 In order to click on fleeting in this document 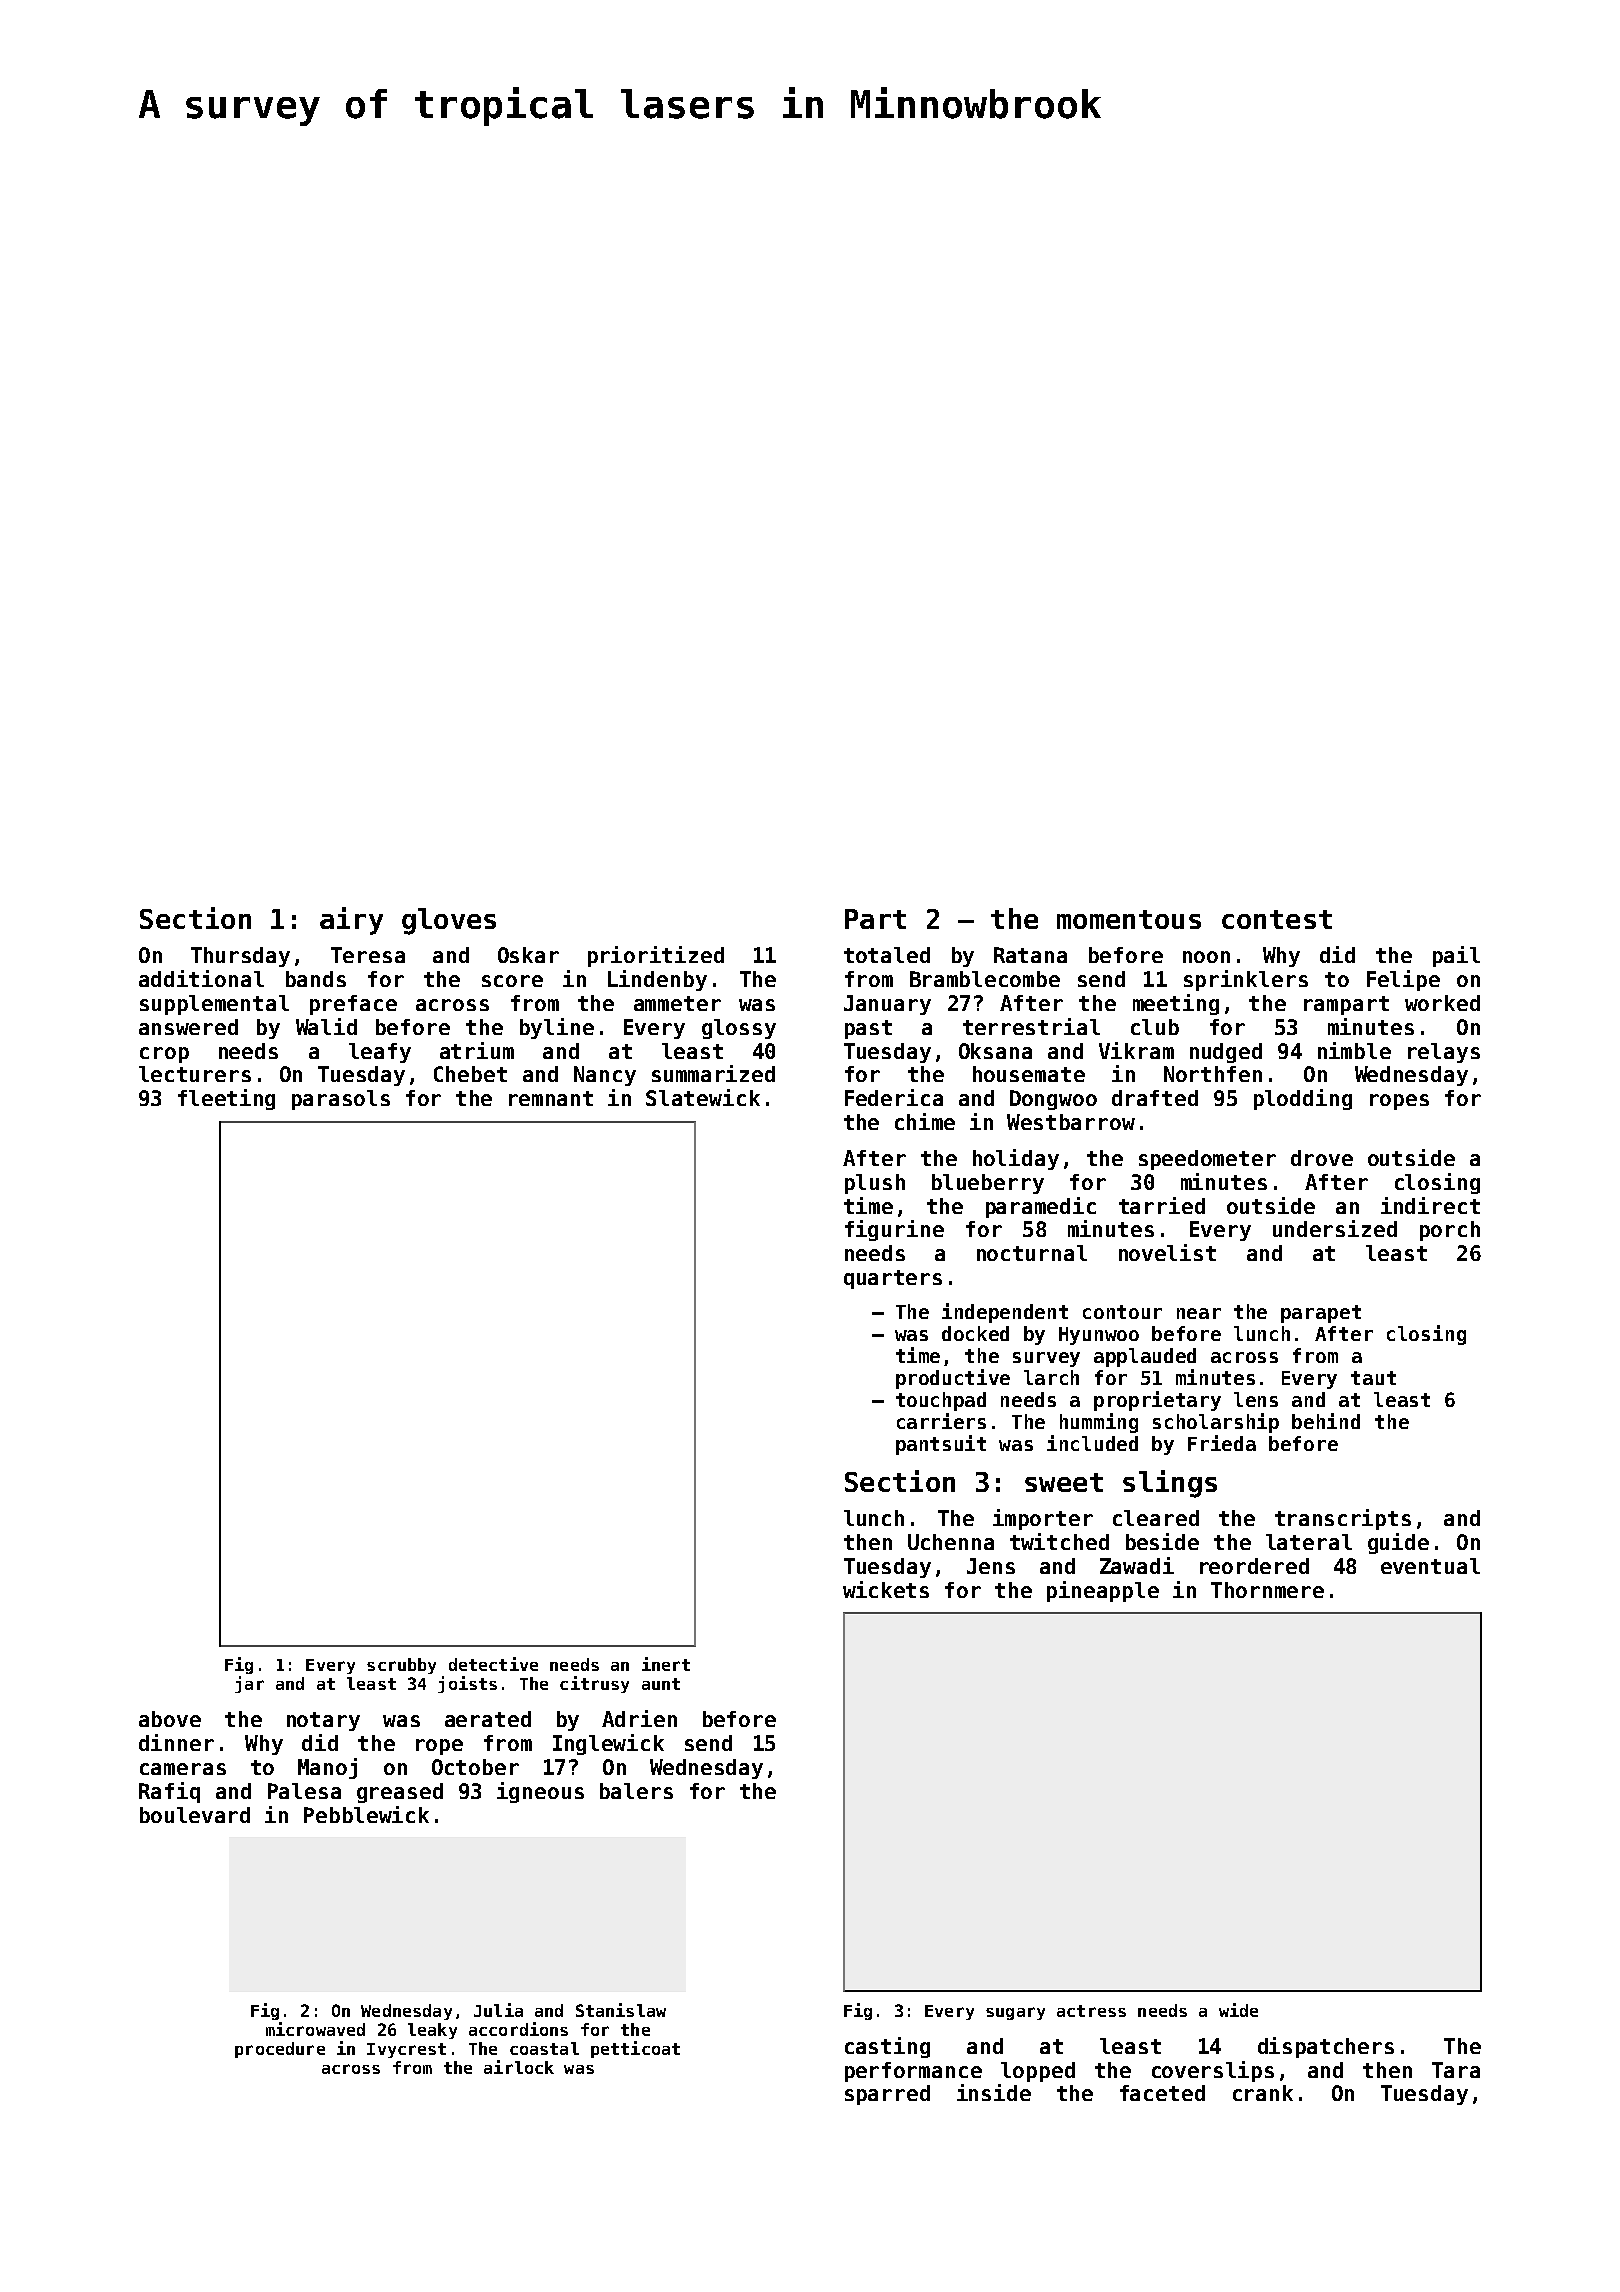, I will do `click(226, 1099)`.
